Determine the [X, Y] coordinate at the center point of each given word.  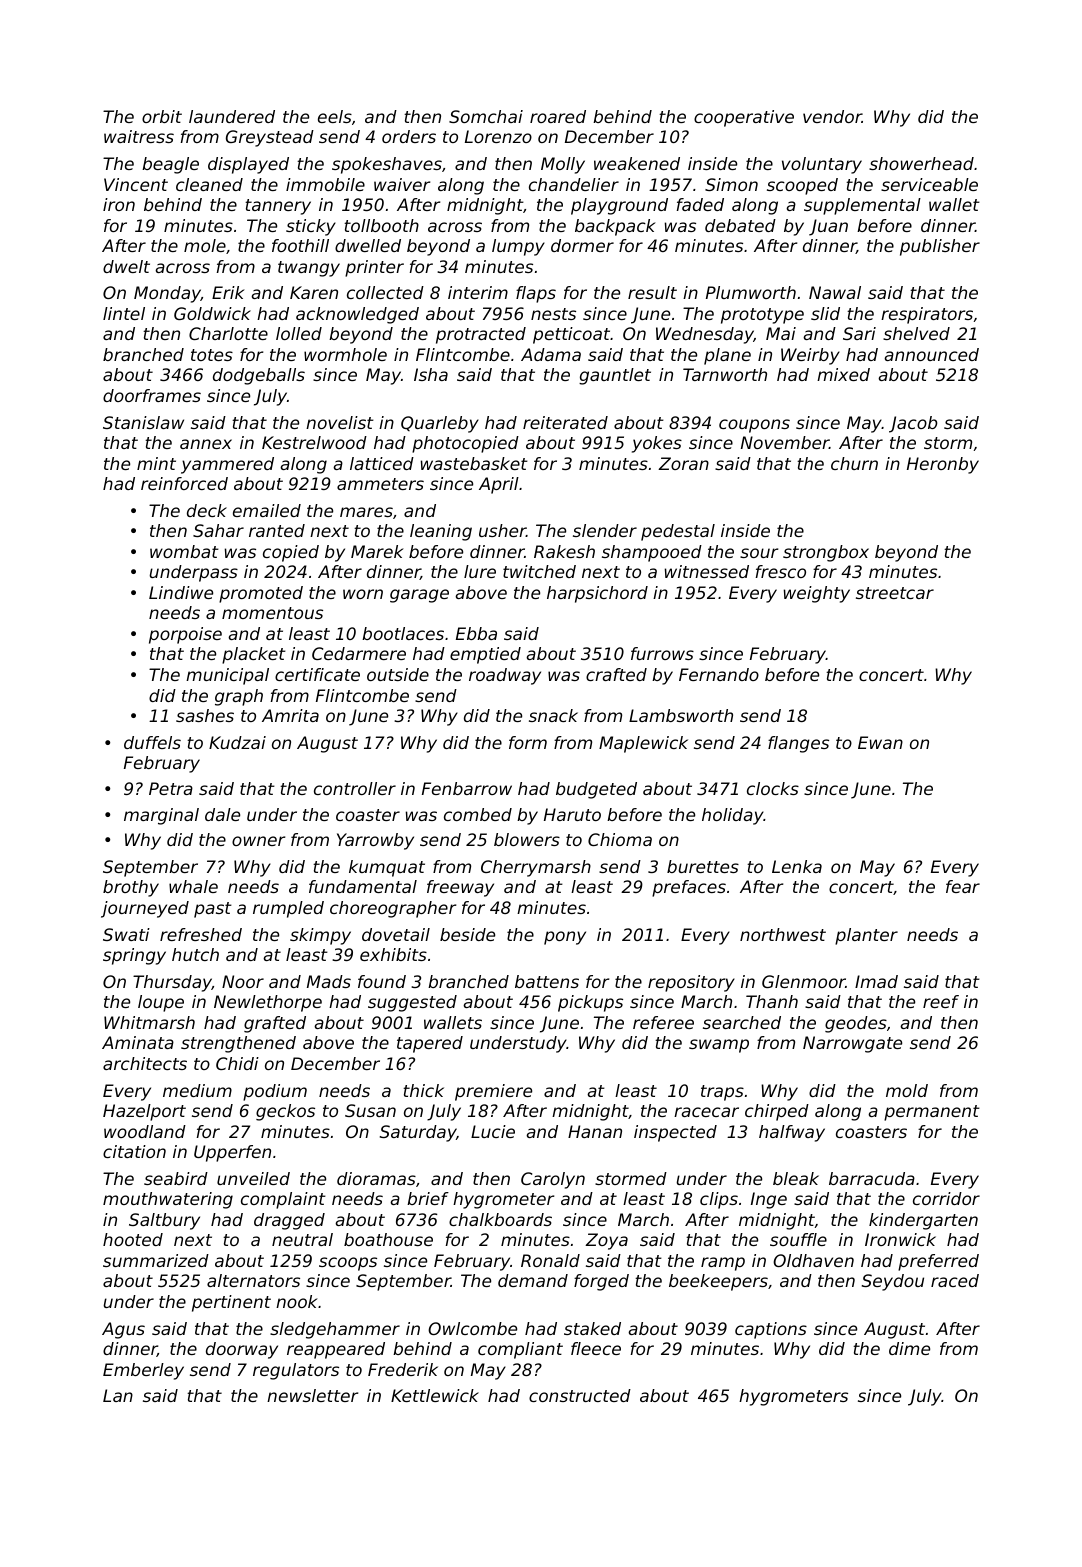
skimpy [320, 936]
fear [963, 886]
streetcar [895, 593]
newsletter [312, 1395]
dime [909, 1348]
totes [212, 355]
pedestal [678, 532]
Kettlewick [435, 1395]
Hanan [595, 1131]
